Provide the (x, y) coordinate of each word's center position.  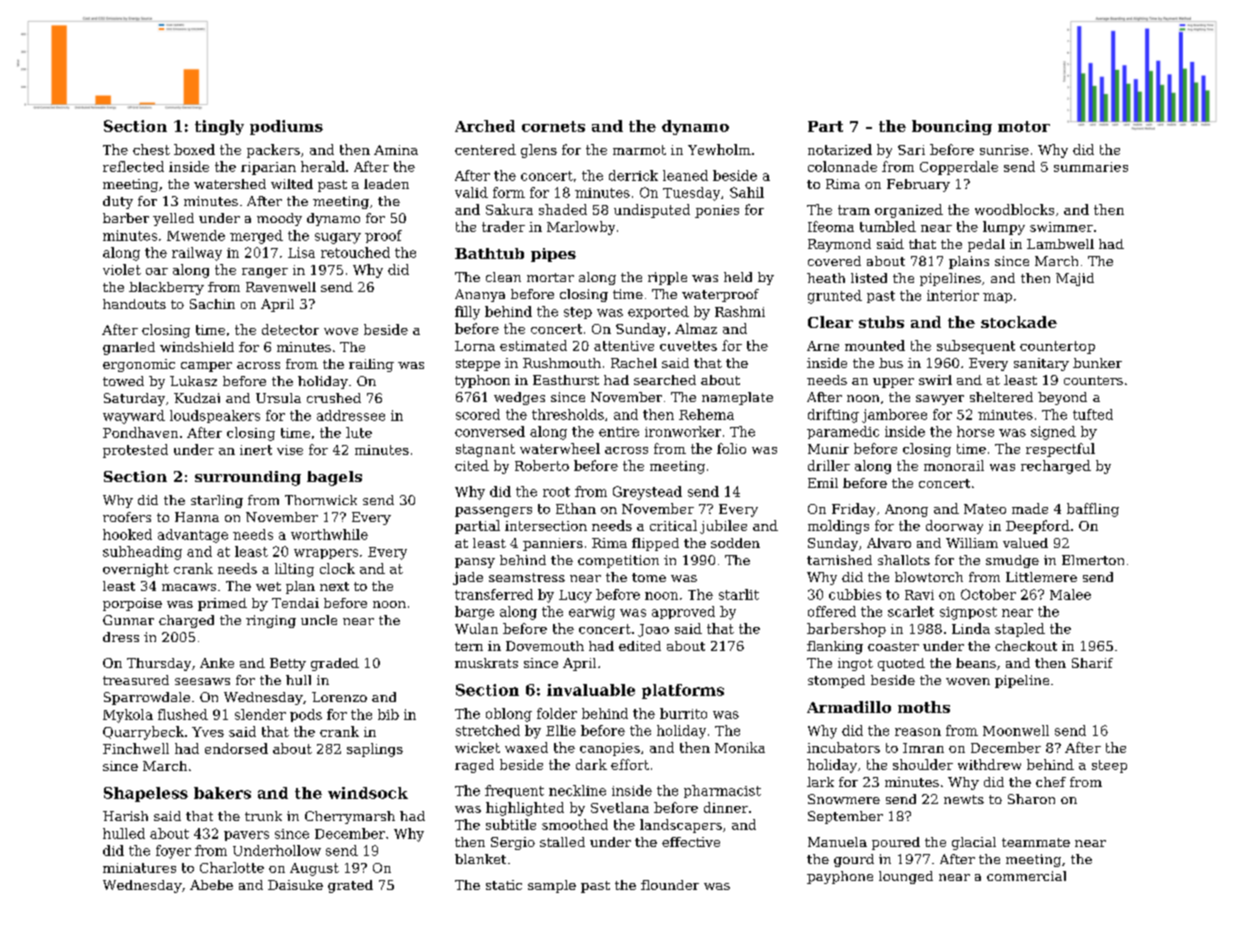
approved (683, 612)
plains (969, 262)
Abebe (211, 885)
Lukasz (193, 381)
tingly (219, 127)
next (334, 586)
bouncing (952, 127)
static (504, 885)
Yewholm (719, 149)
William (972, 543)
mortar (550, 277)
